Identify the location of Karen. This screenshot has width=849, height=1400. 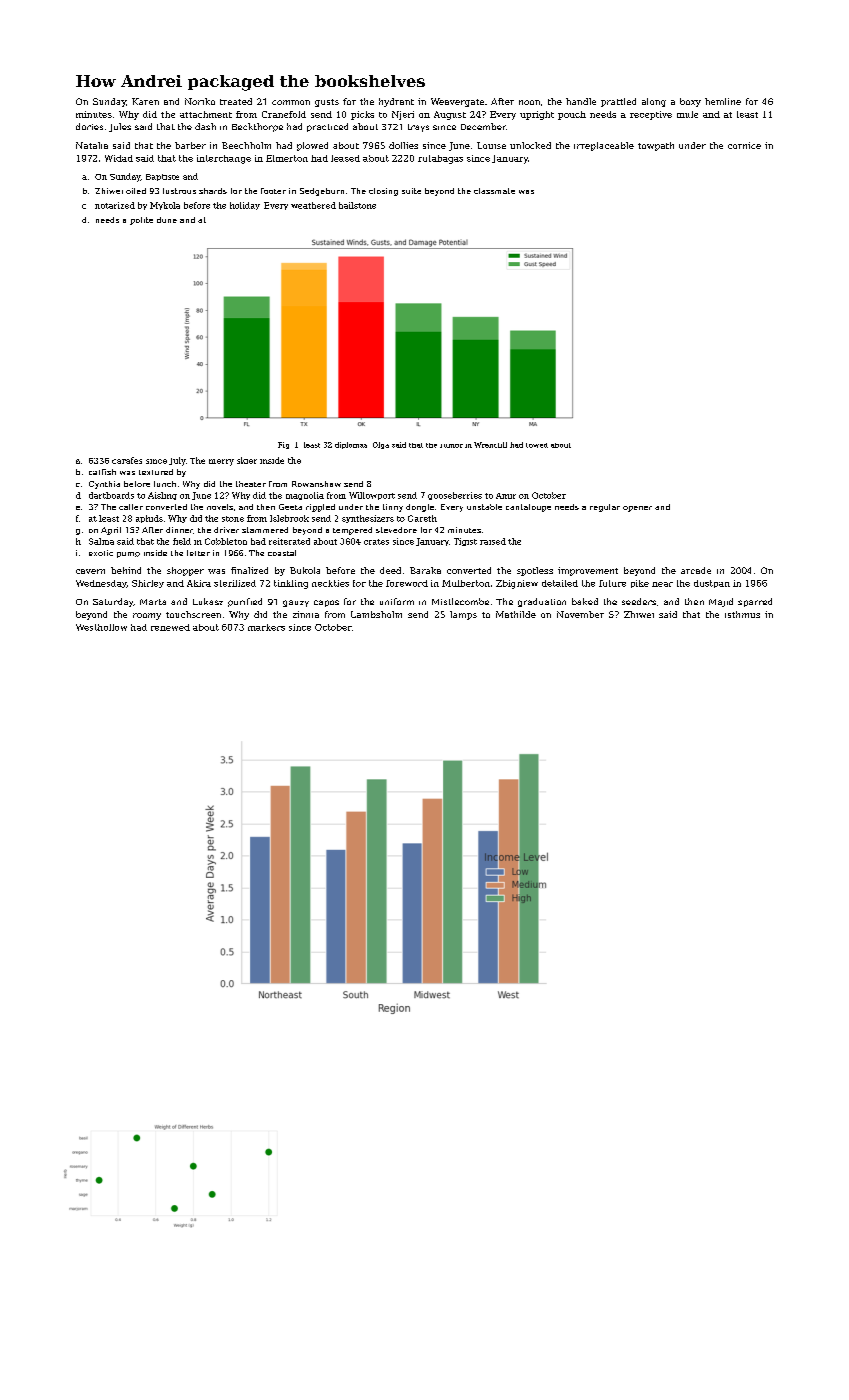
(145, 101).
